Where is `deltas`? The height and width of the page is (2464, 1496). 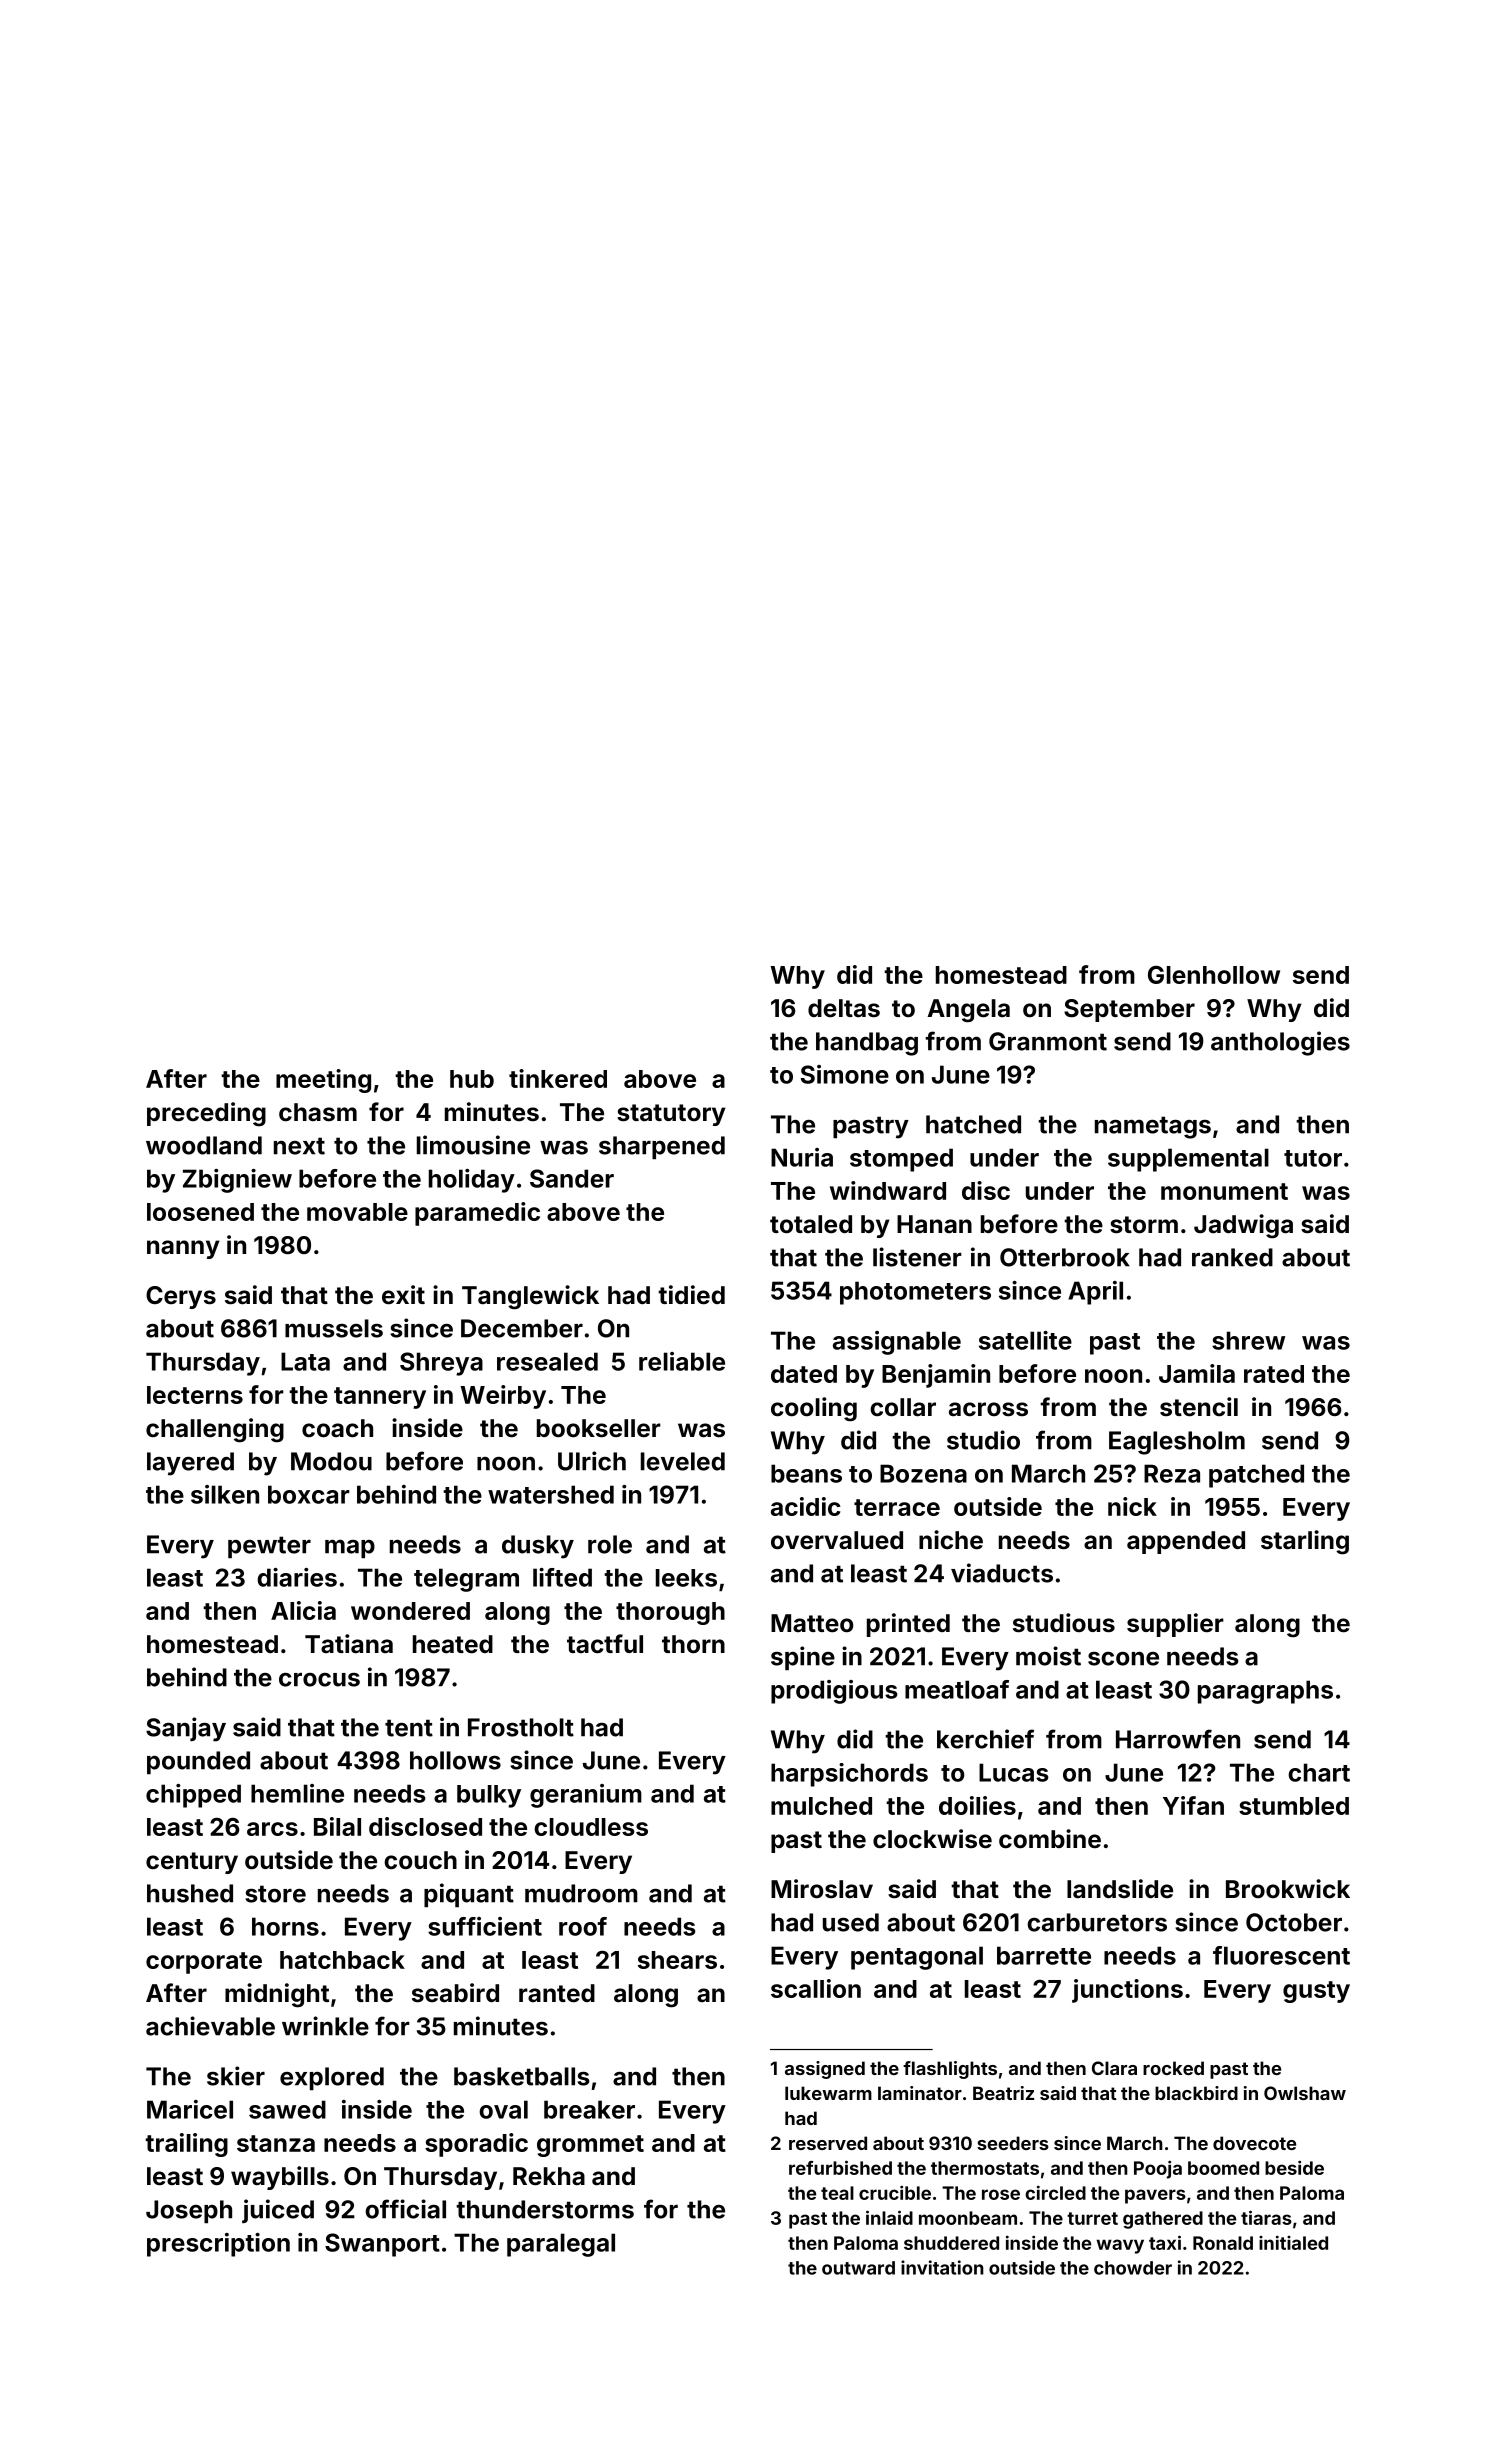
deltas is located at coordinates (844, 1008).
